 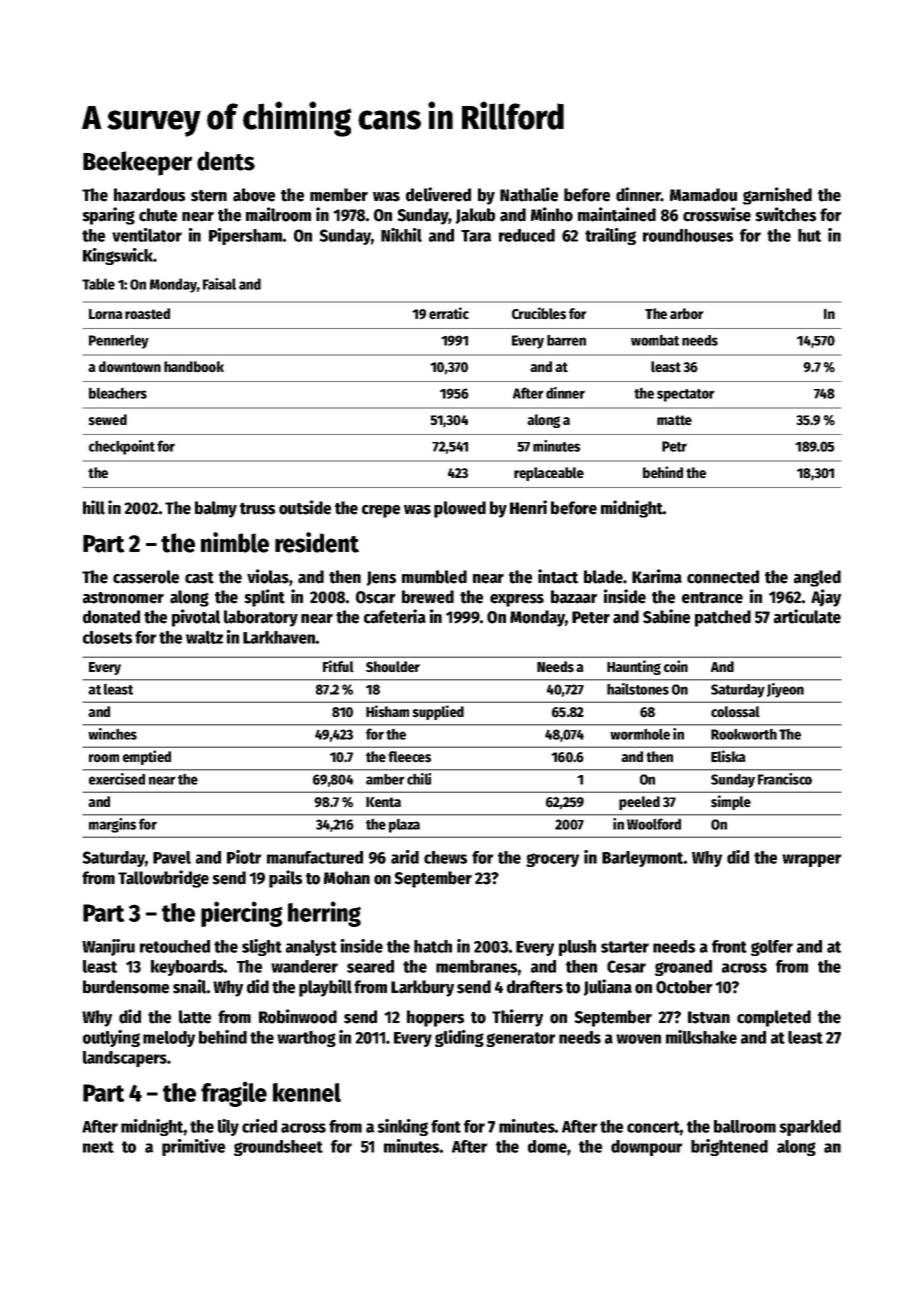 What do you see at coordinates (118, 393) in the document?
I see `bleachers` at bounding box center [118, 393].
